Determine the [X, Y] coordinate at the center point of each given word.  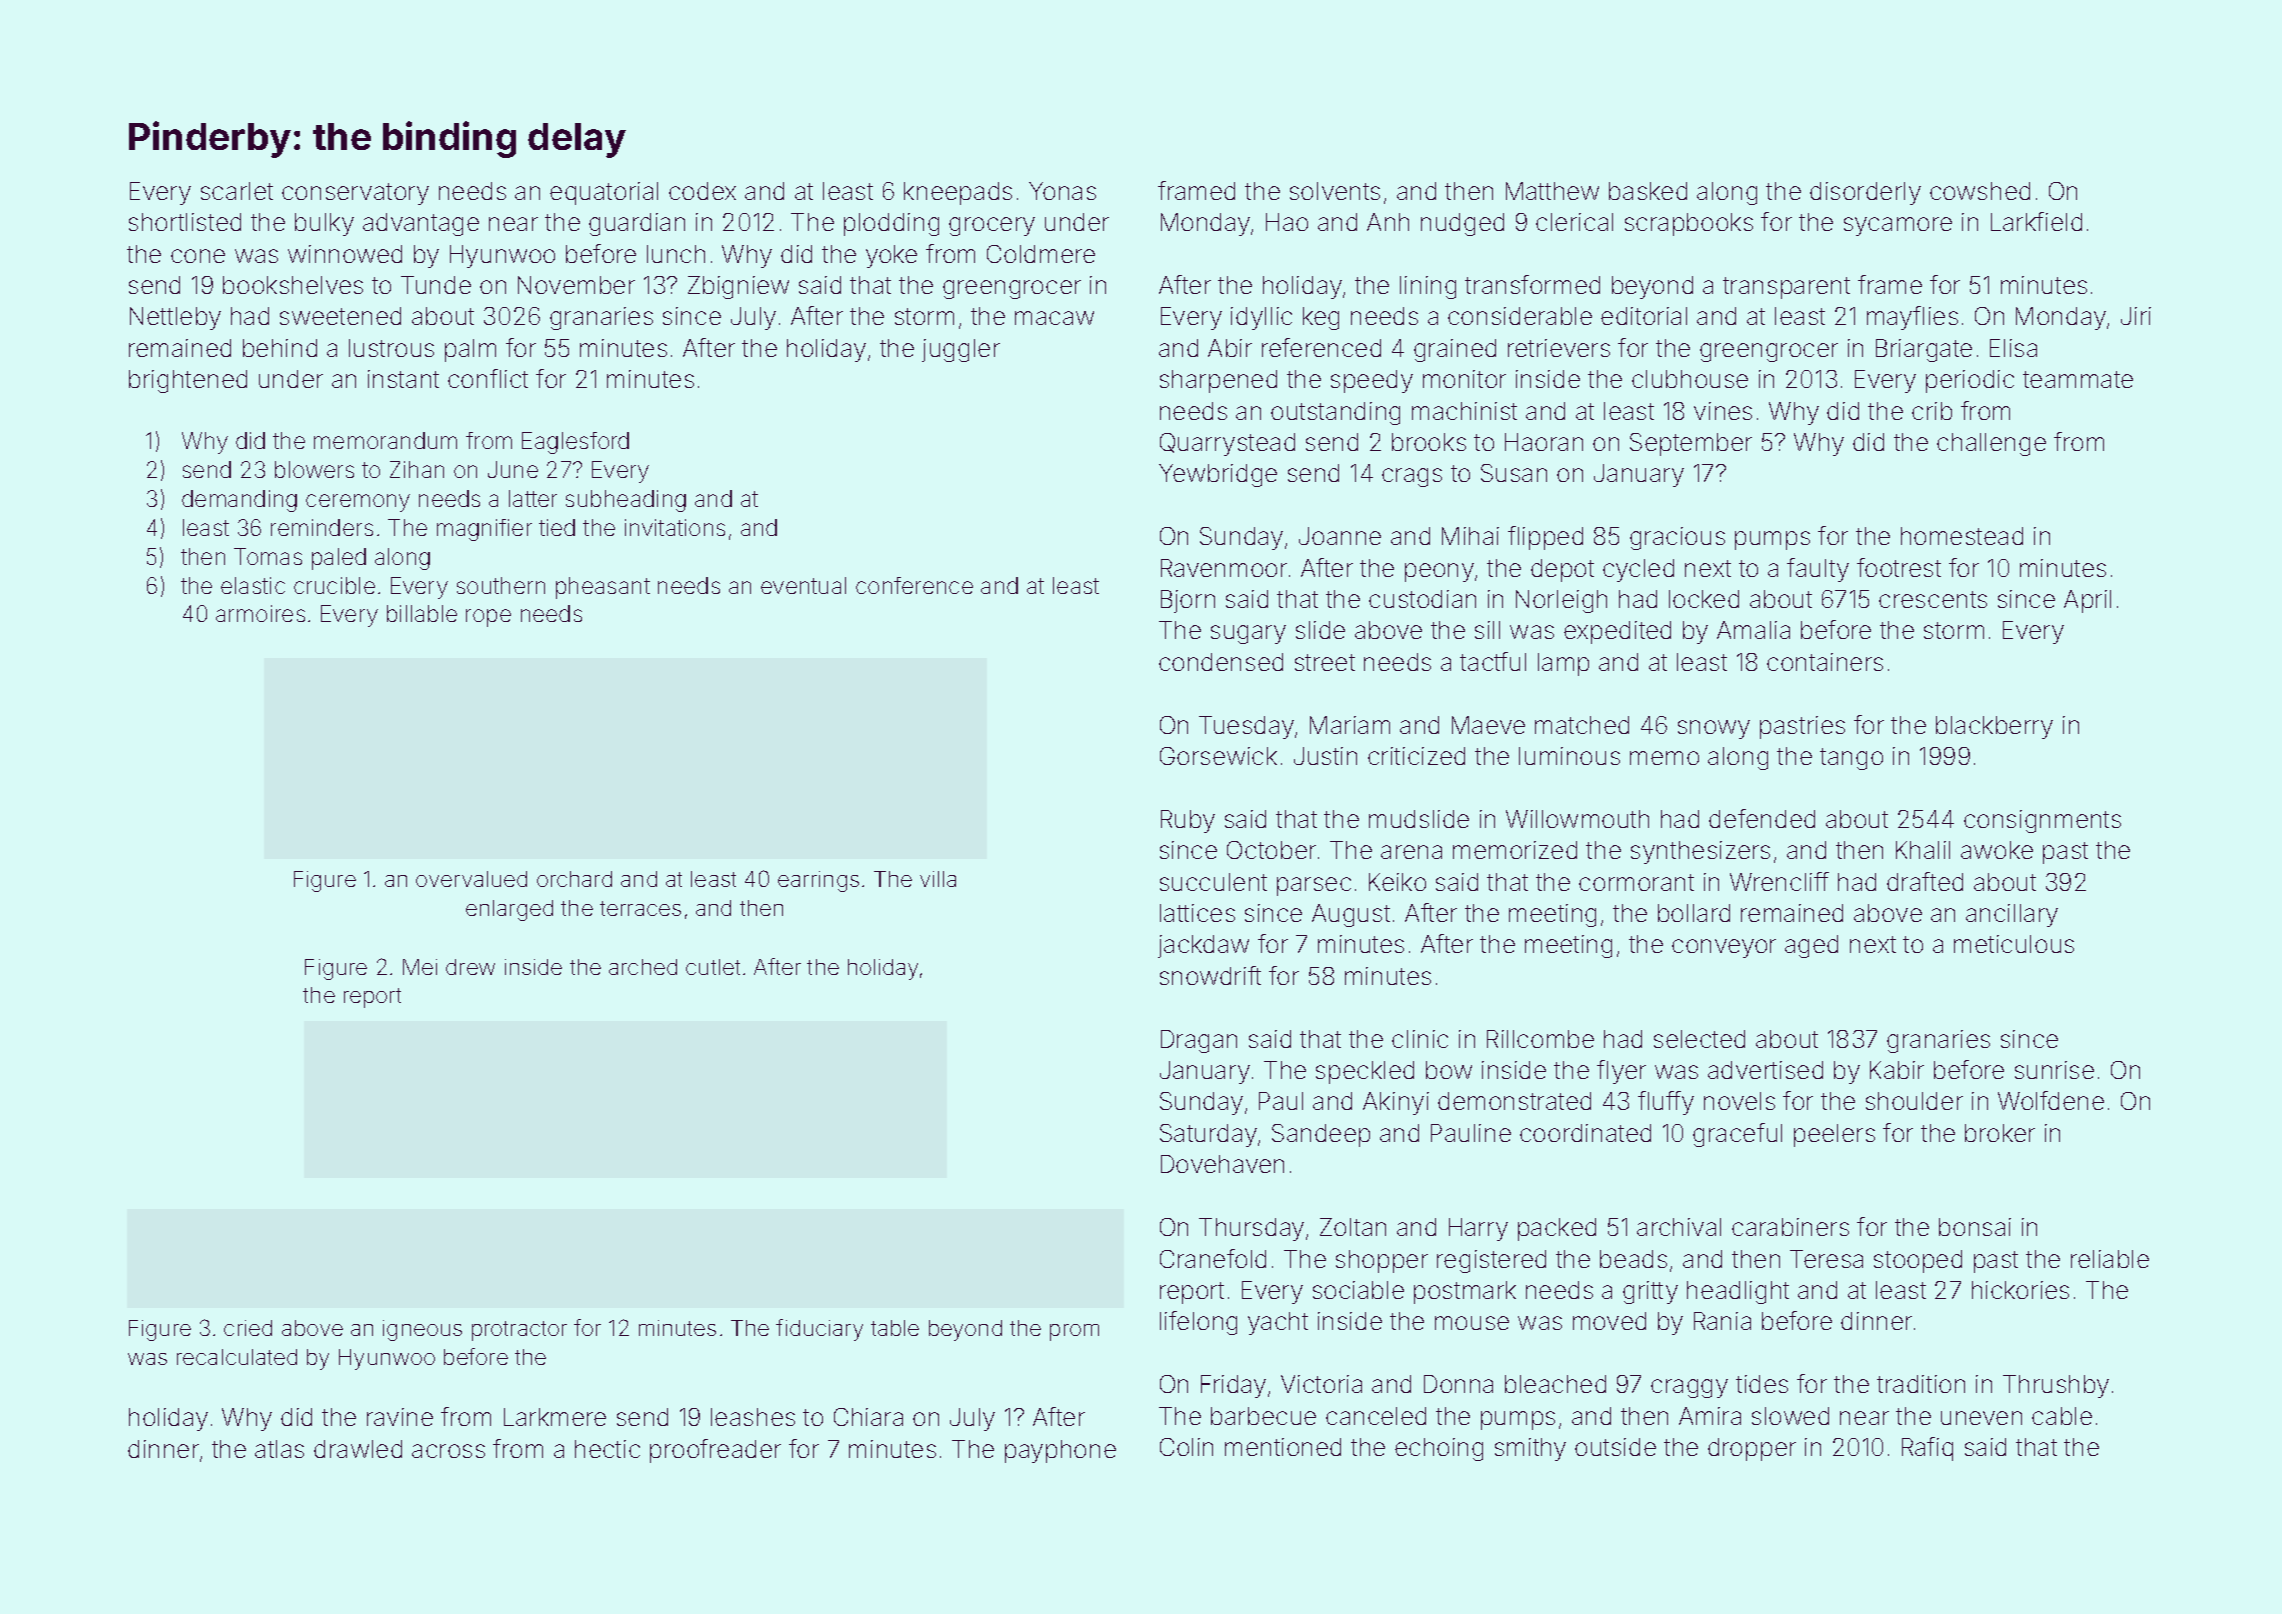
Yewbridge [1218, 475]
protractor [519, 1331]
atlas [279, 1449]
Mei [420, 967]
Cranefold [1213, 1258]
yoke [891, 256]
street [1325, 662]
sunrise [2054, 1070]
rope [488, 618]
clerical [1574, 222]
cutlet [713, 967]
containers [1825, 662]
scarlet [237, 191]
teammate [2078, 379]
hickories [2020, 1290]
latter [533, 498]
